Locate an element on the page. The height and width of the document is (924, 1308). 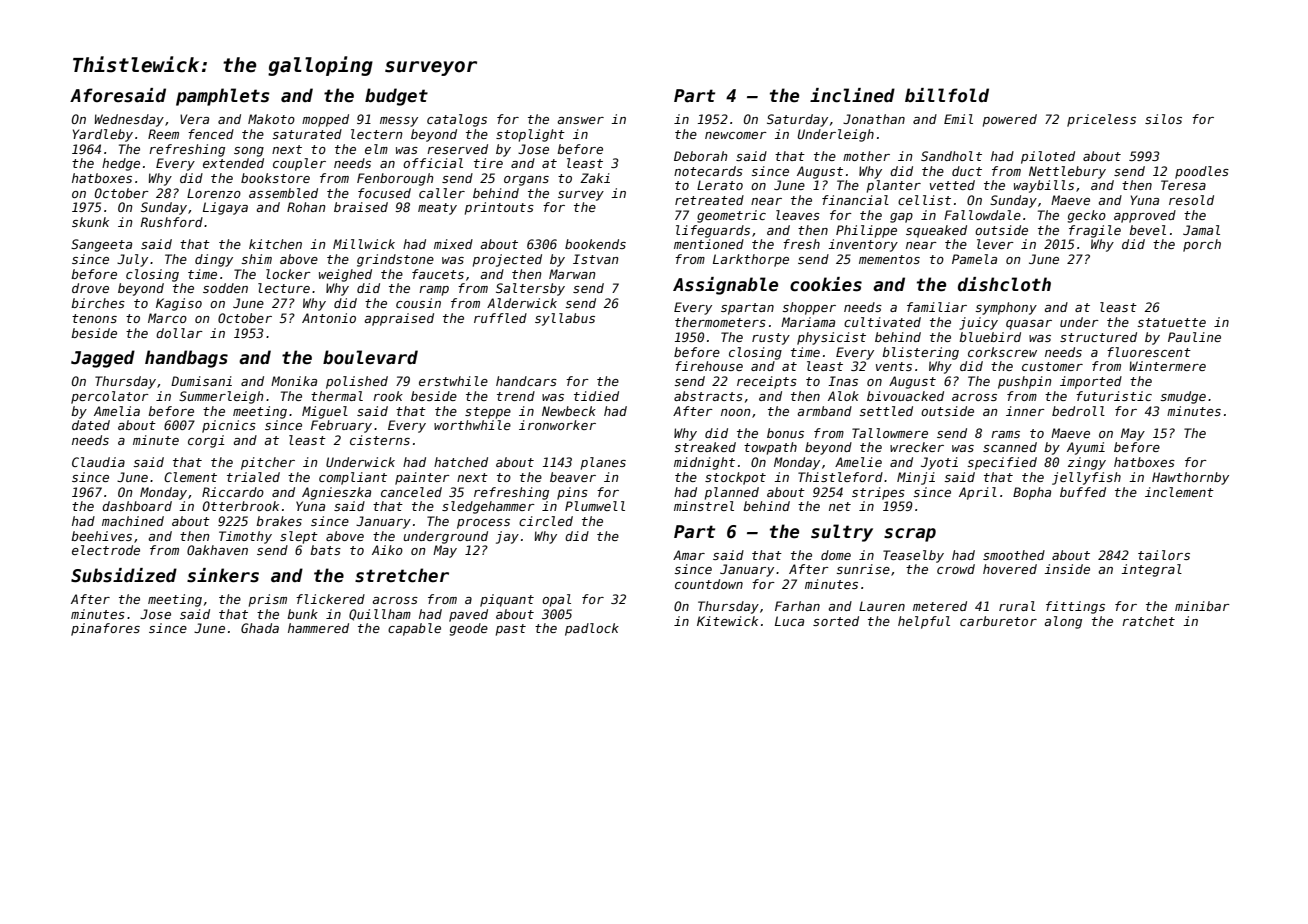
duct is located at coordinates (967, 171).
